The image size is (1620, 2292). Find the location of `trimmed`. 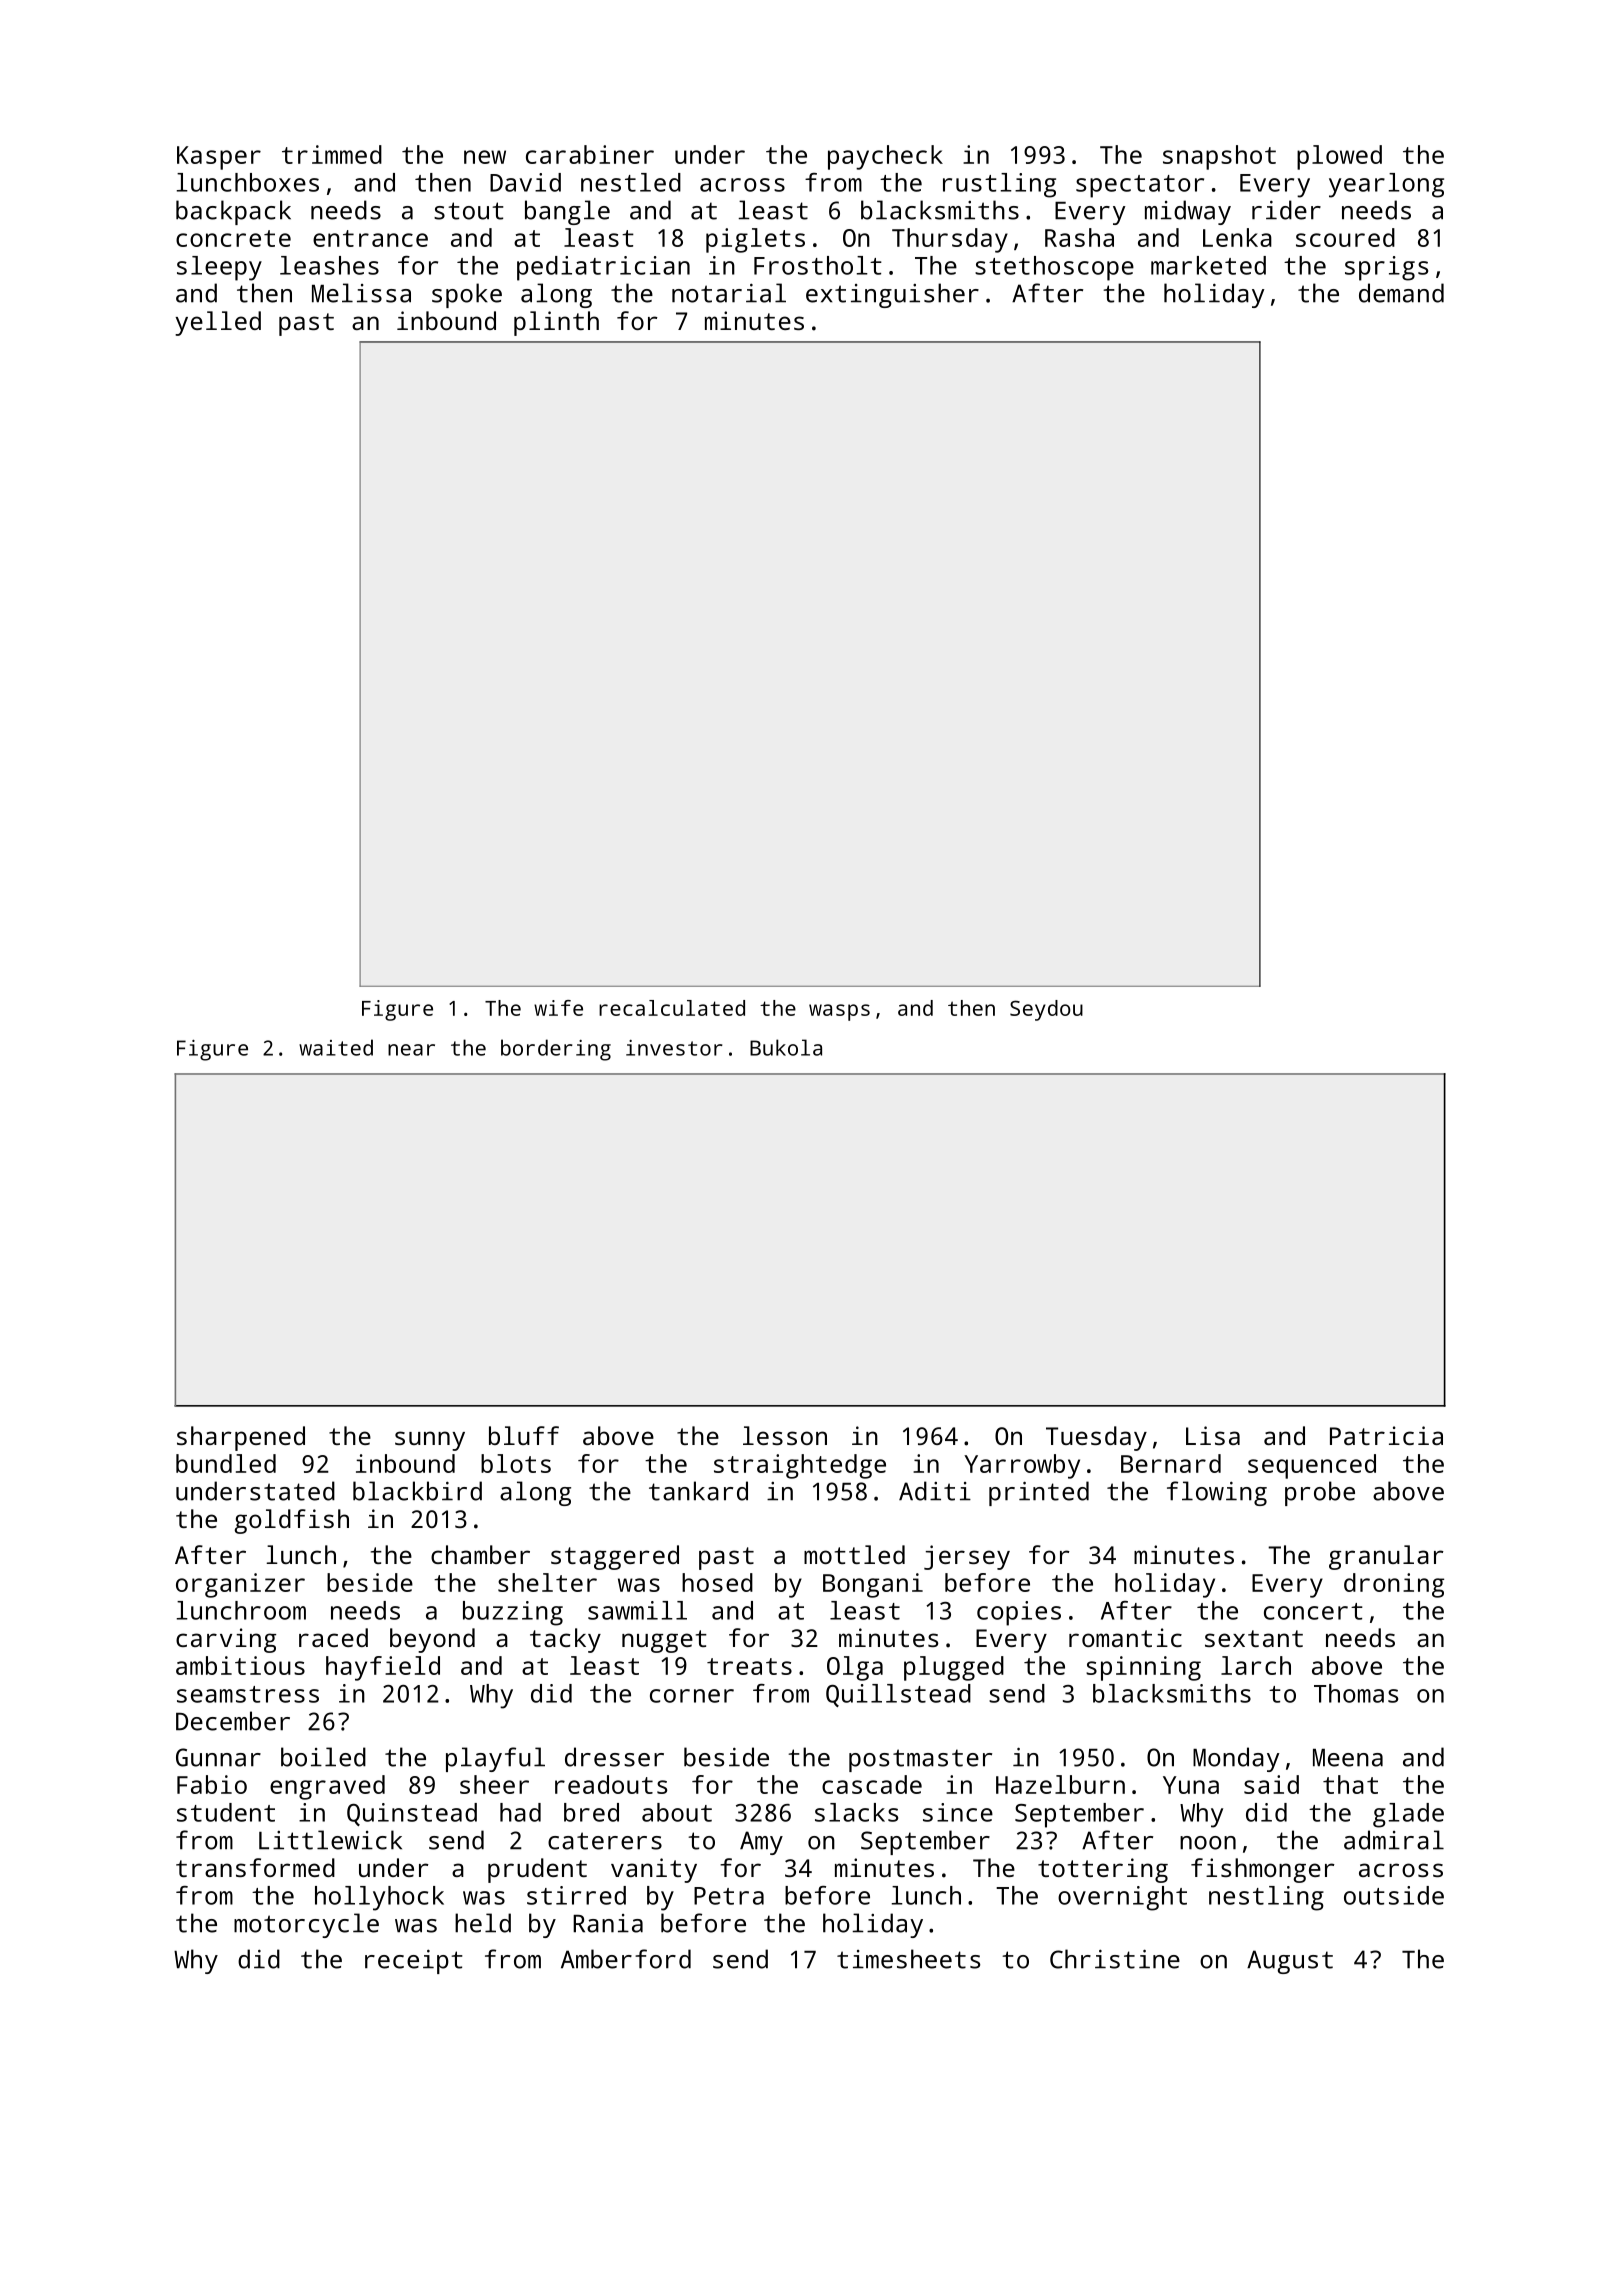

trimmed is located at coordinates (332, 154).
